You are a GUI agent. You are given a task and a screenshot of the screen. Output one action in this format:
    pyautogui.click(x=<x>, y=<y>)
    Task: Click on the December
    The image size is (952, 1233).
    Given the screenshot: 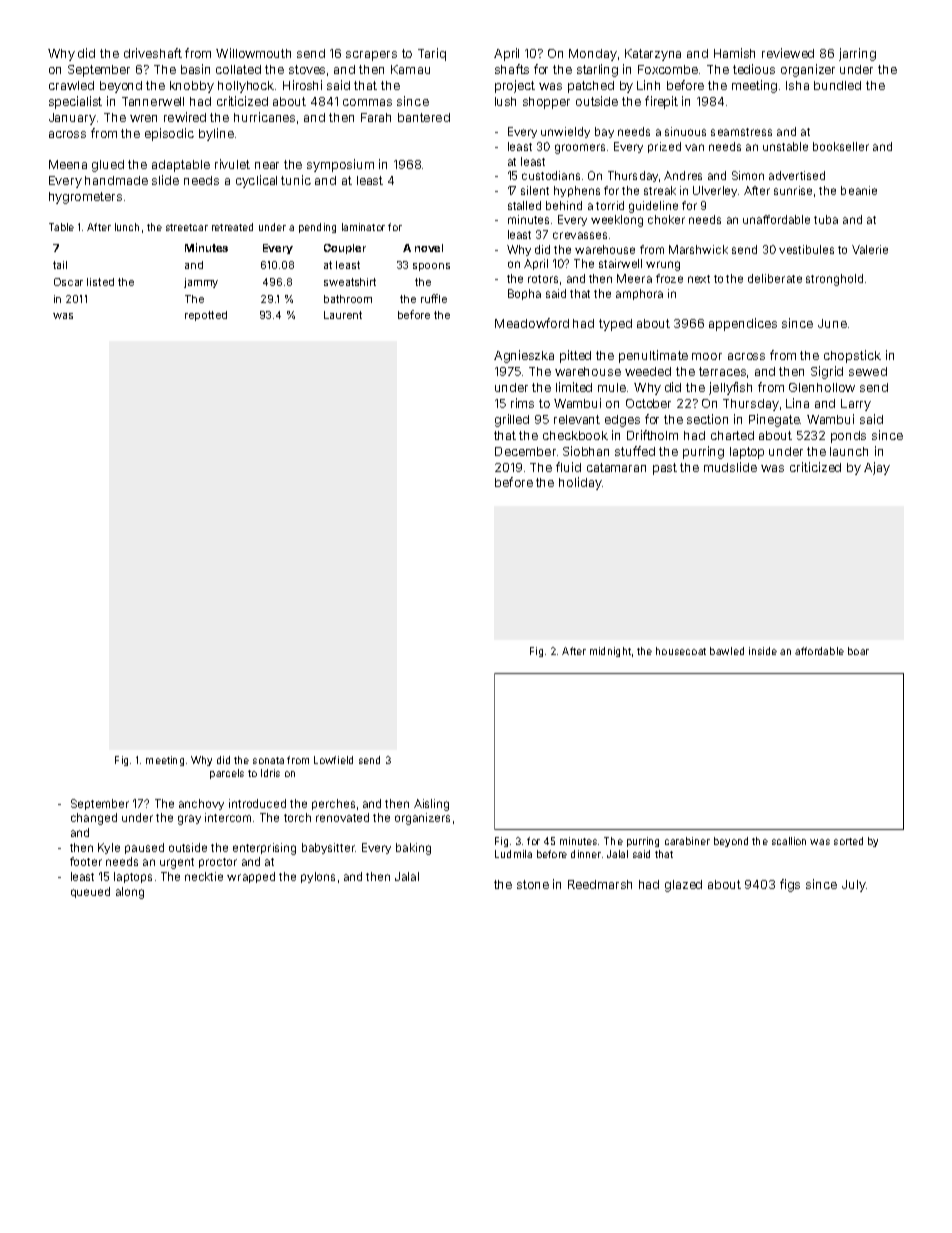 What is the action you would take?
    pyautogui.click(x=525, y=451)
